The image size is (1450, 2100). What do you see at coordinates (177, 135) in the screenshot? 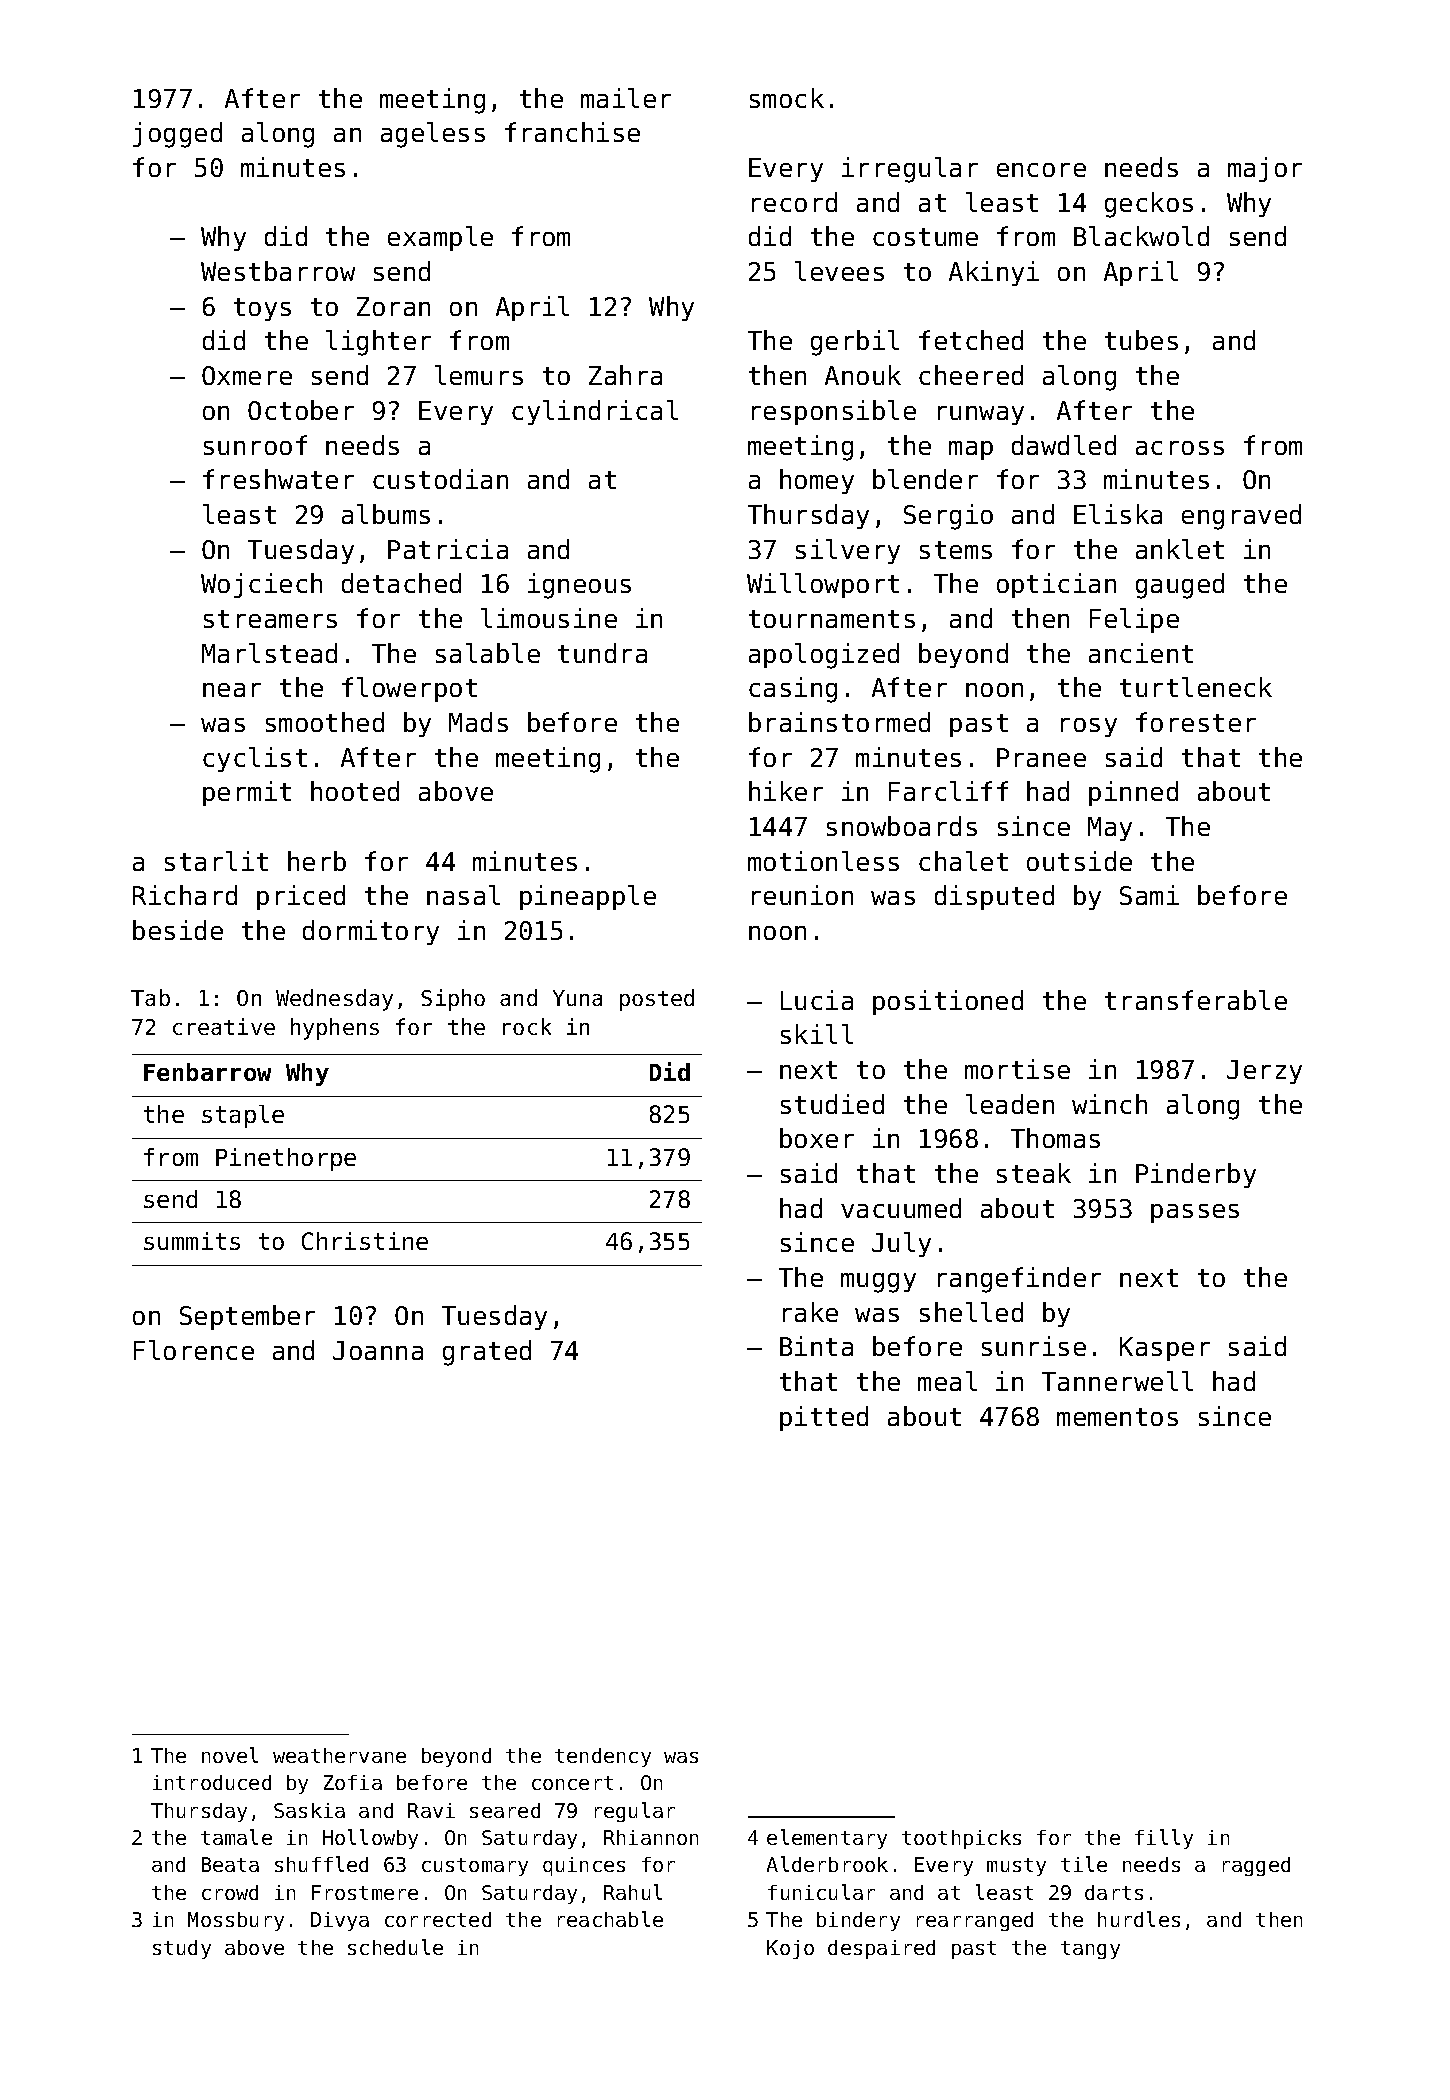
I see `jogged` at bounding box center [177, 135].
